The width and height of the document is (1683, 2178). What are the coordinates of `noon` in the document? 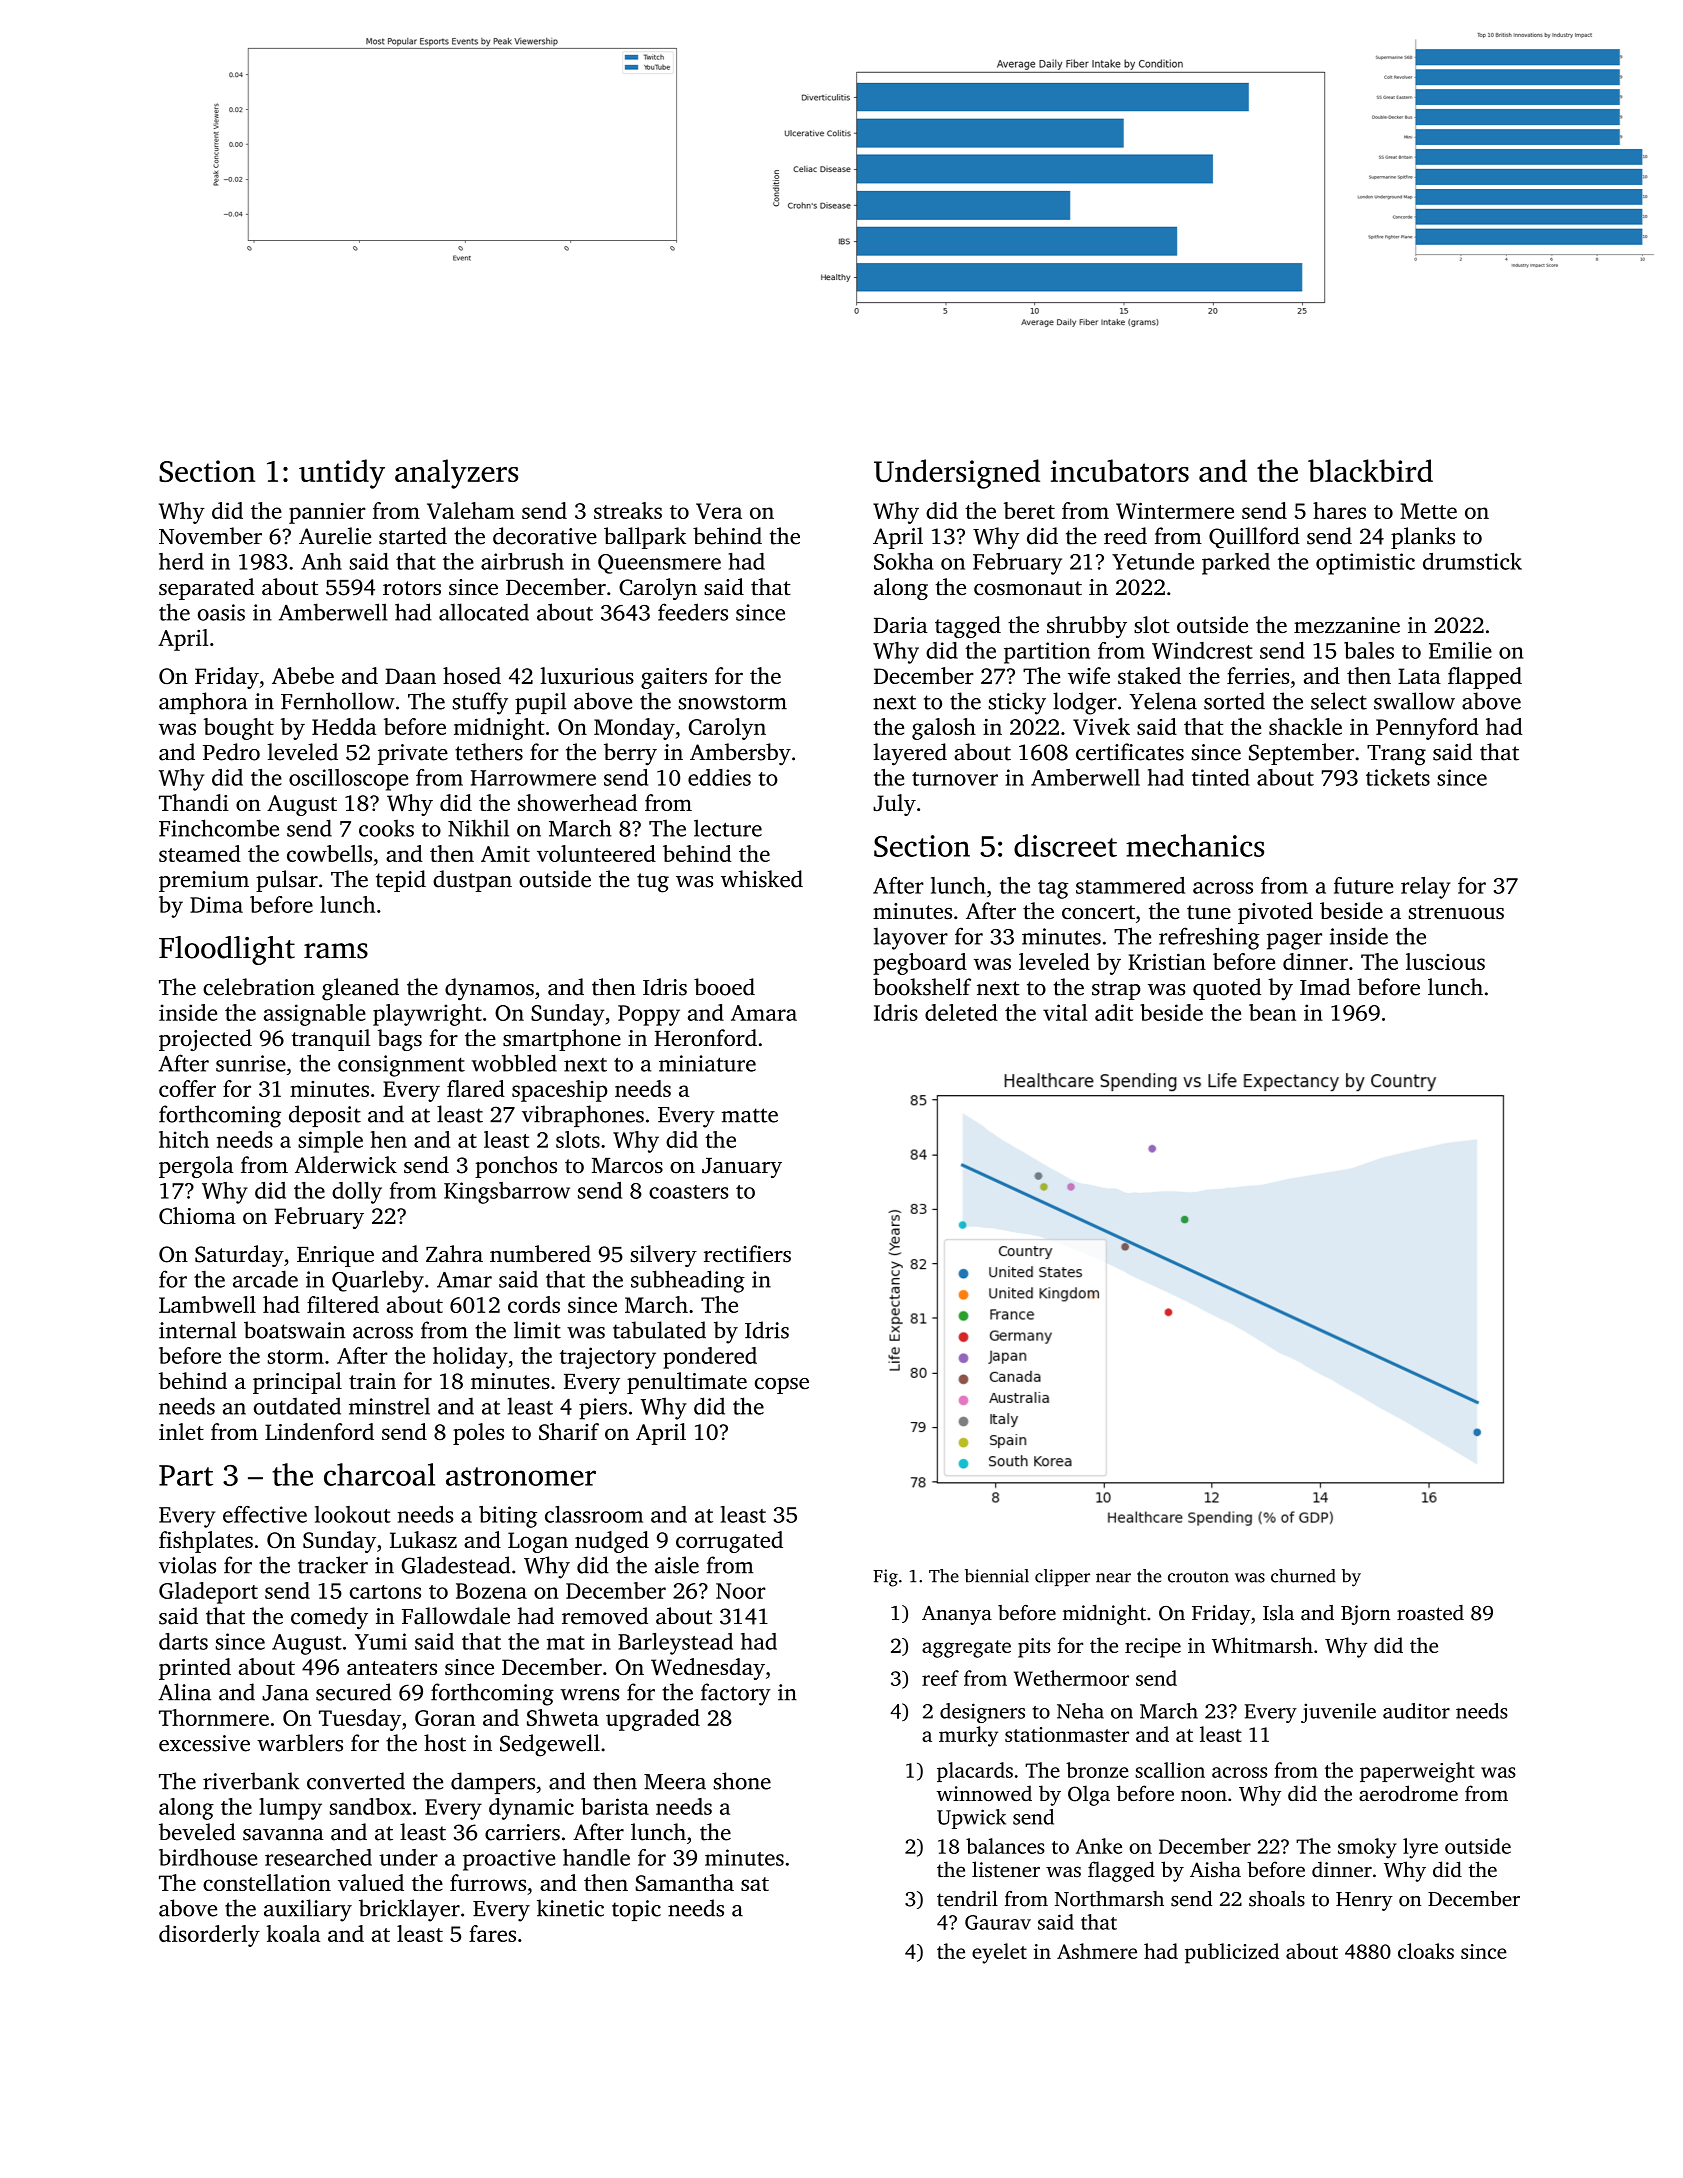 It's located at (1204, 1795).
